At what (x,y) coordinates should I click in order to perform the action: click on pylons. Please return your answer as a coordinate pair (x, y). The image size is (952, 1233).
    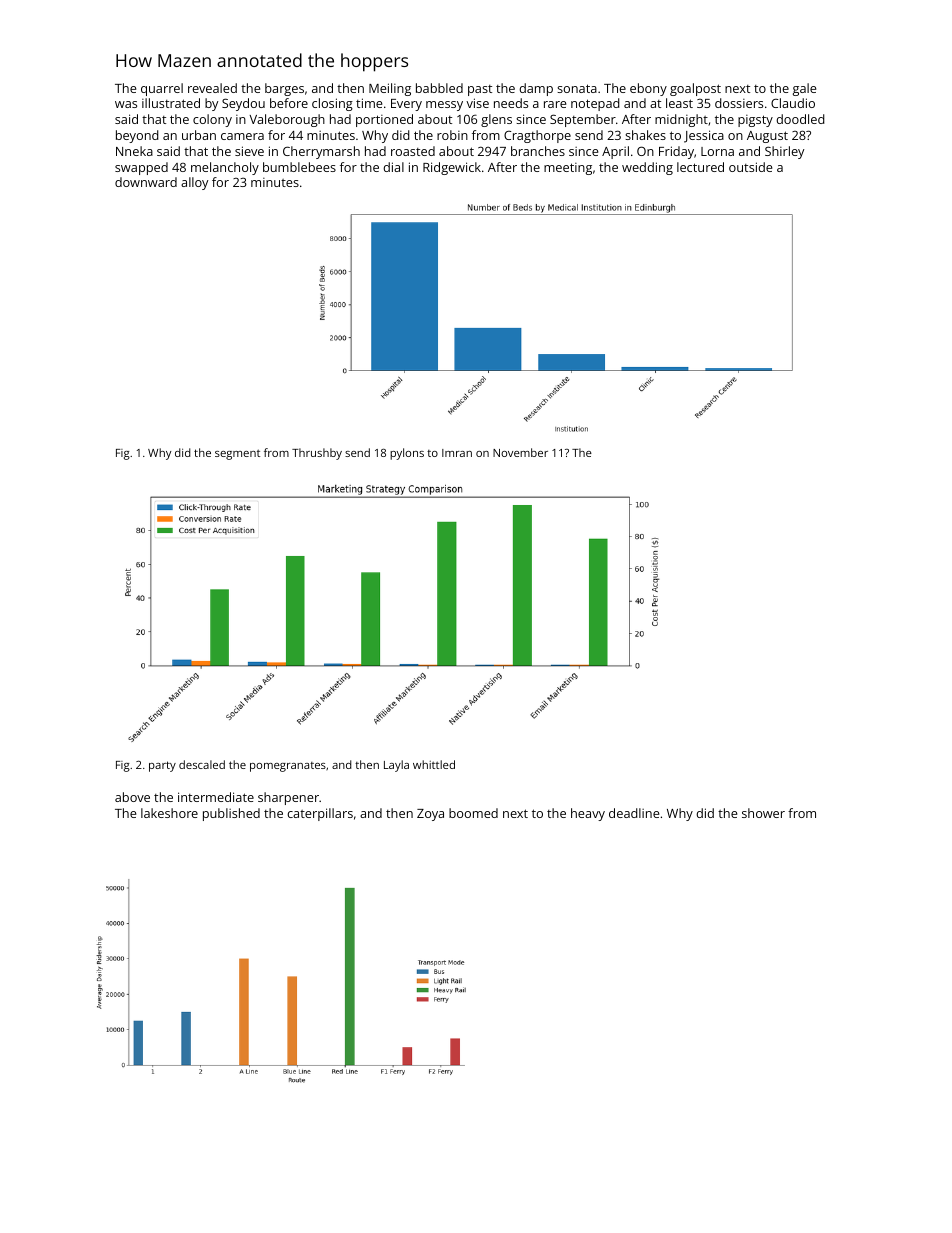
    Looking at the image, I should click on (407, 454).
